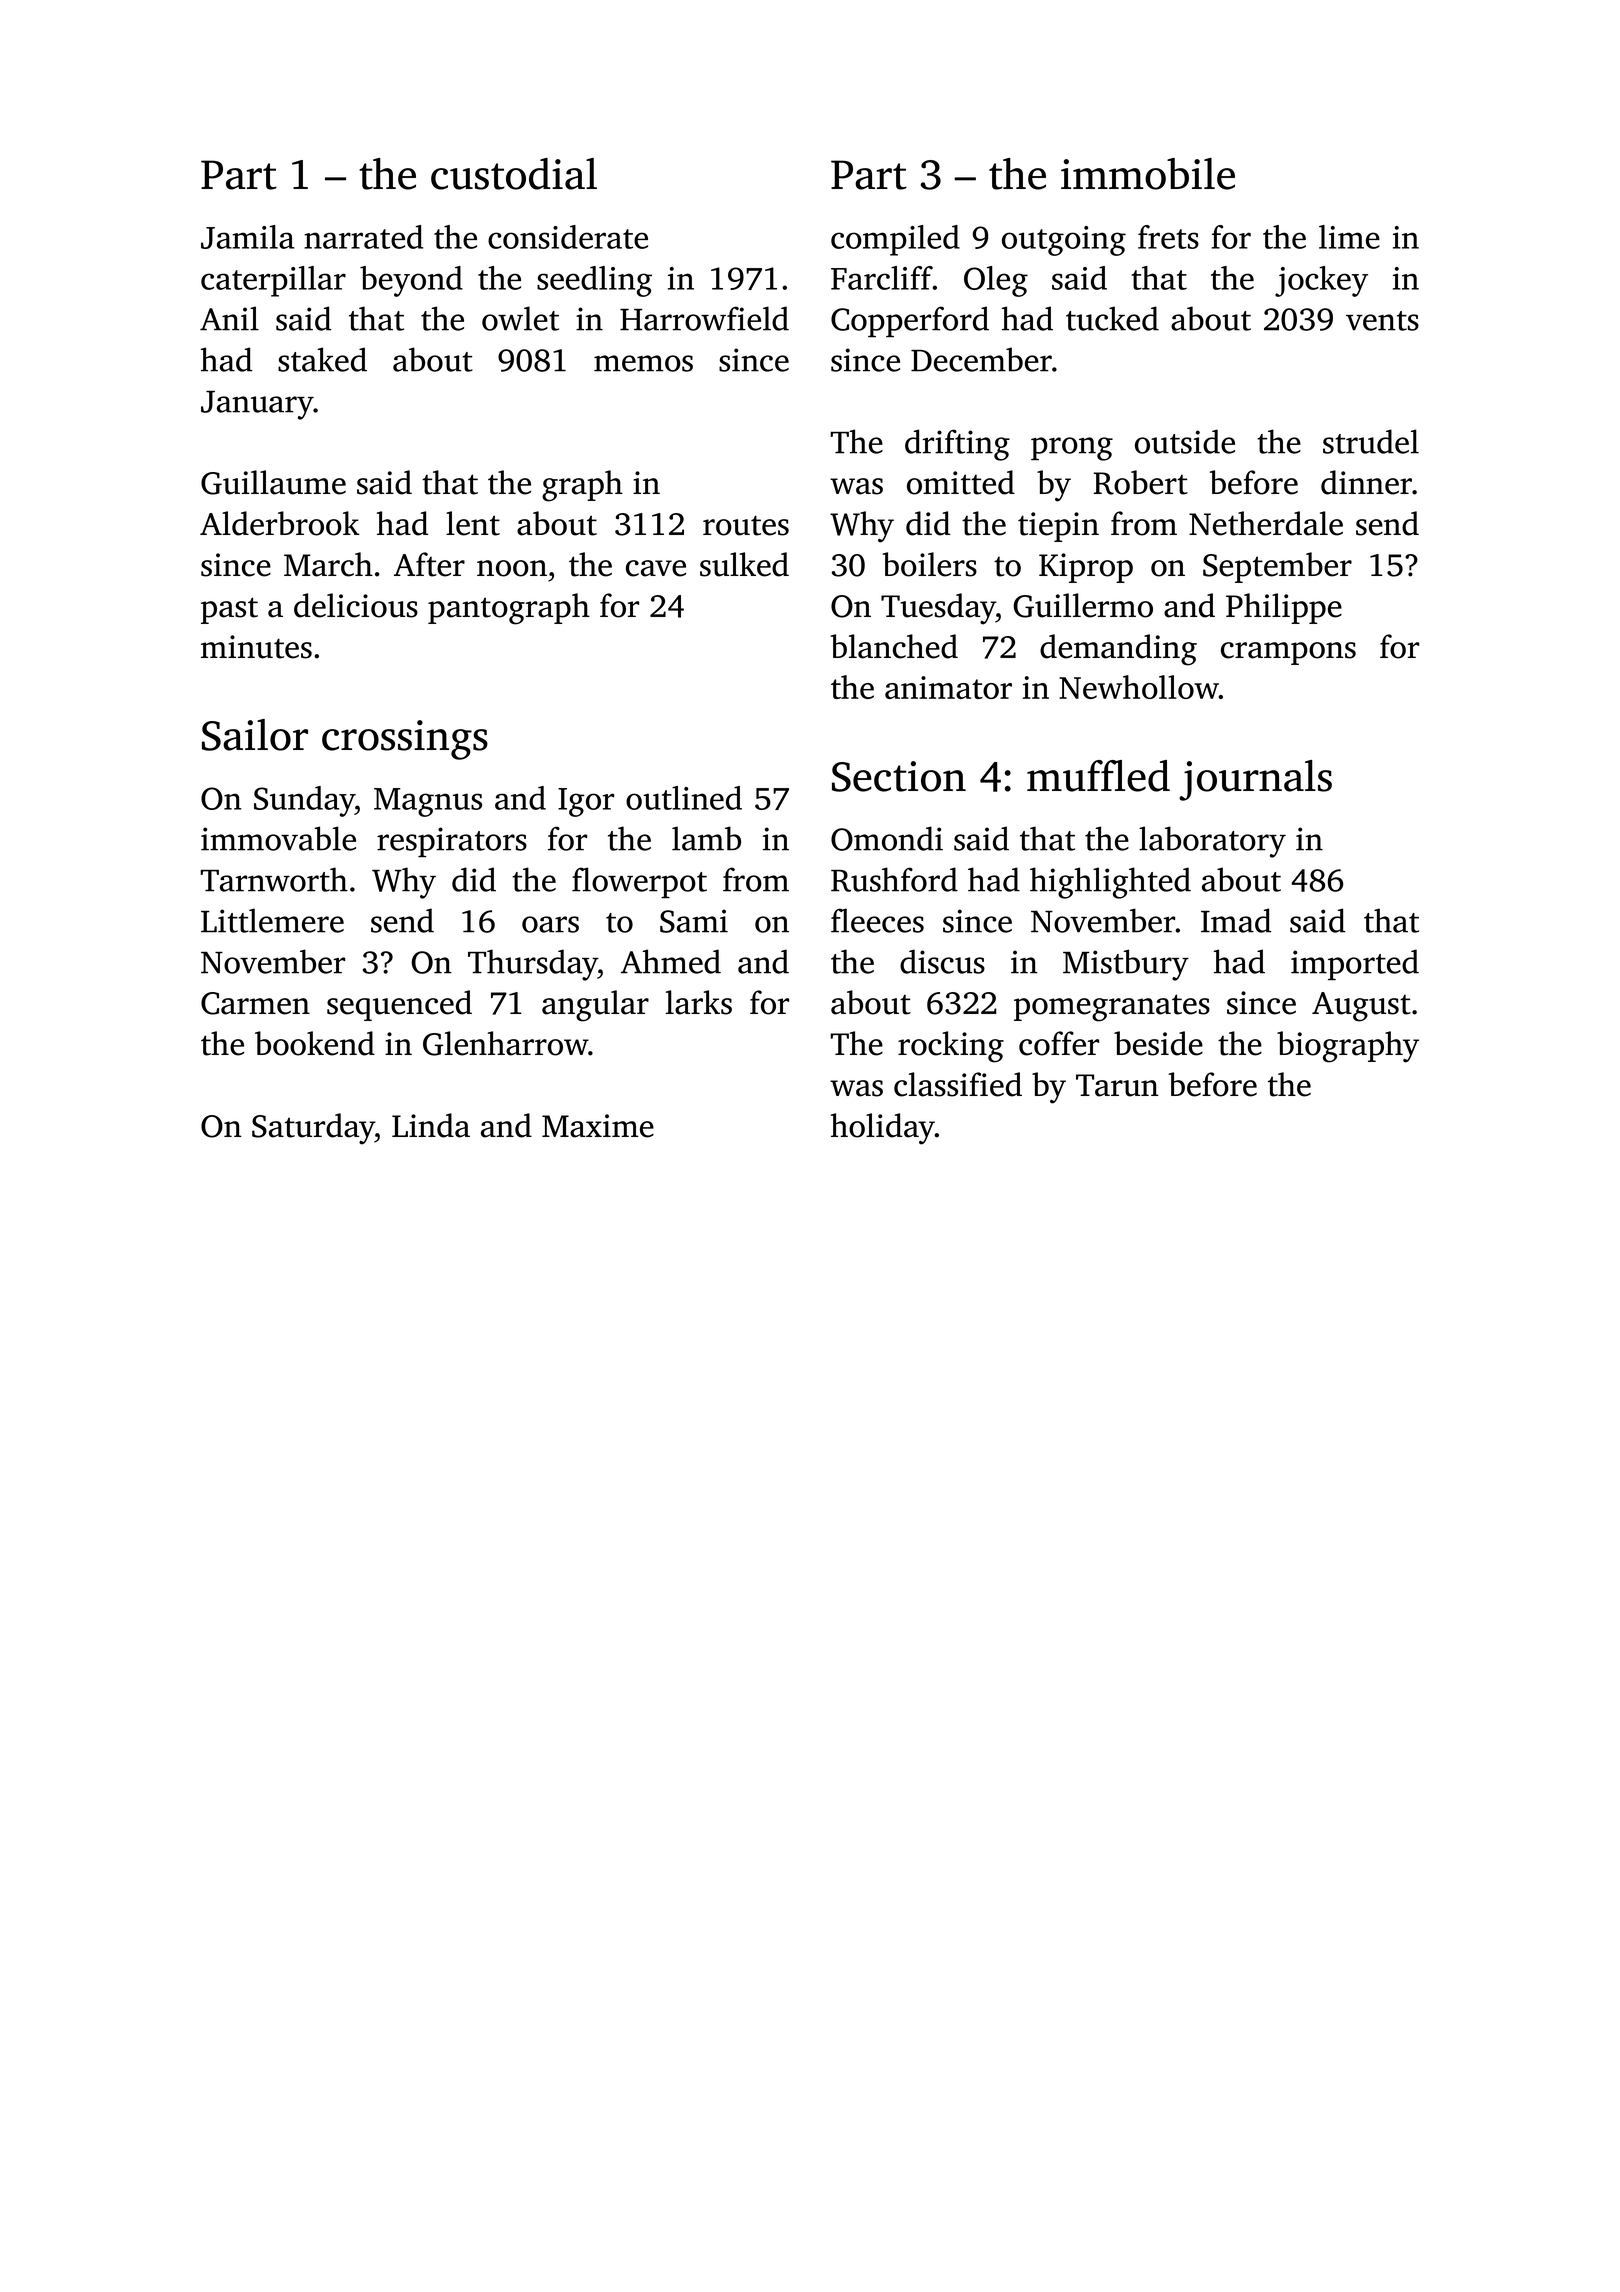  Describe the element at coordinates (1255, 780) in the document. I see `journals` at that location.
